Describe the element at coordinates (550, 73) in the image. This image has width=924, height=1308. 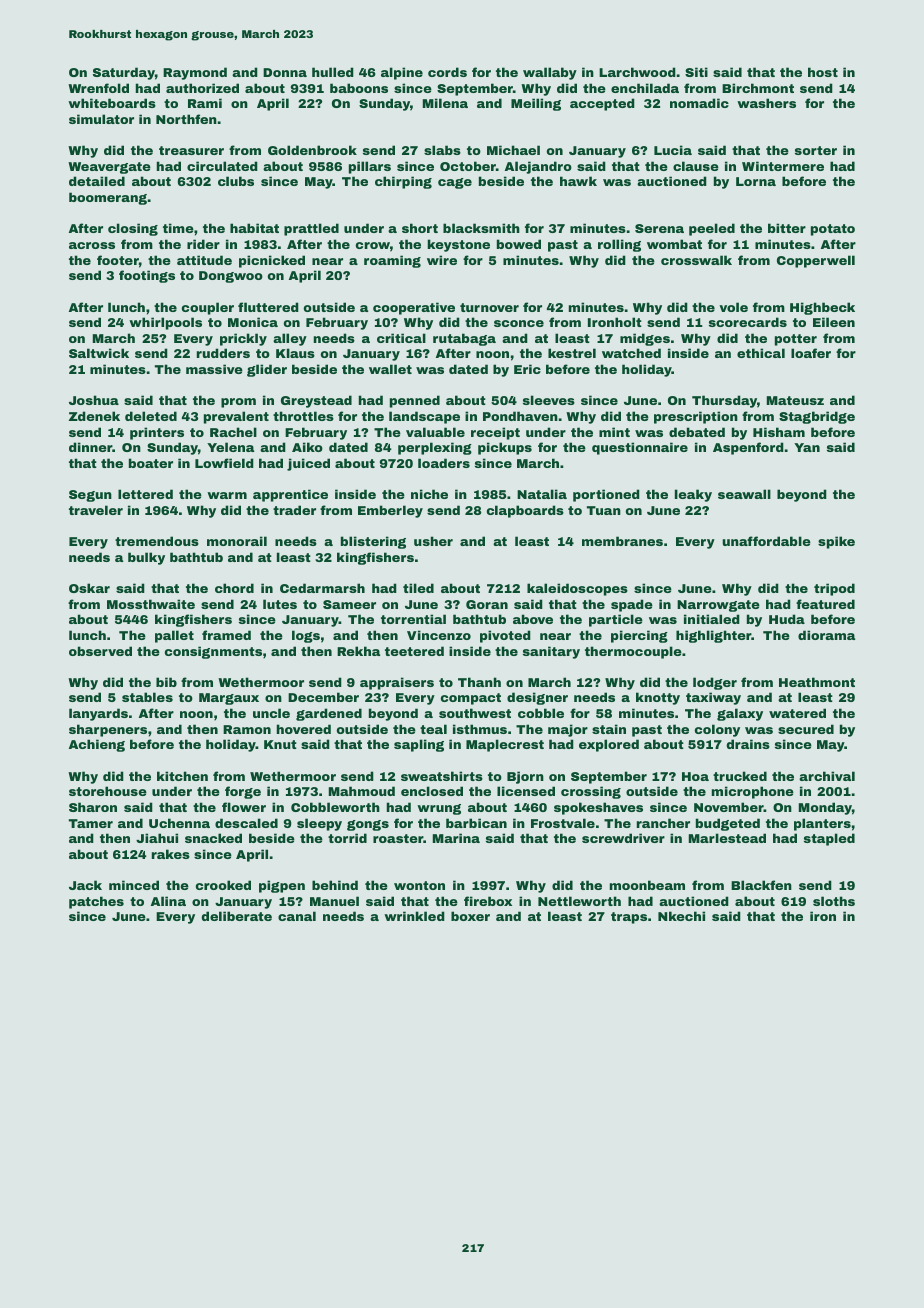
I see `wallaby` at that location.
